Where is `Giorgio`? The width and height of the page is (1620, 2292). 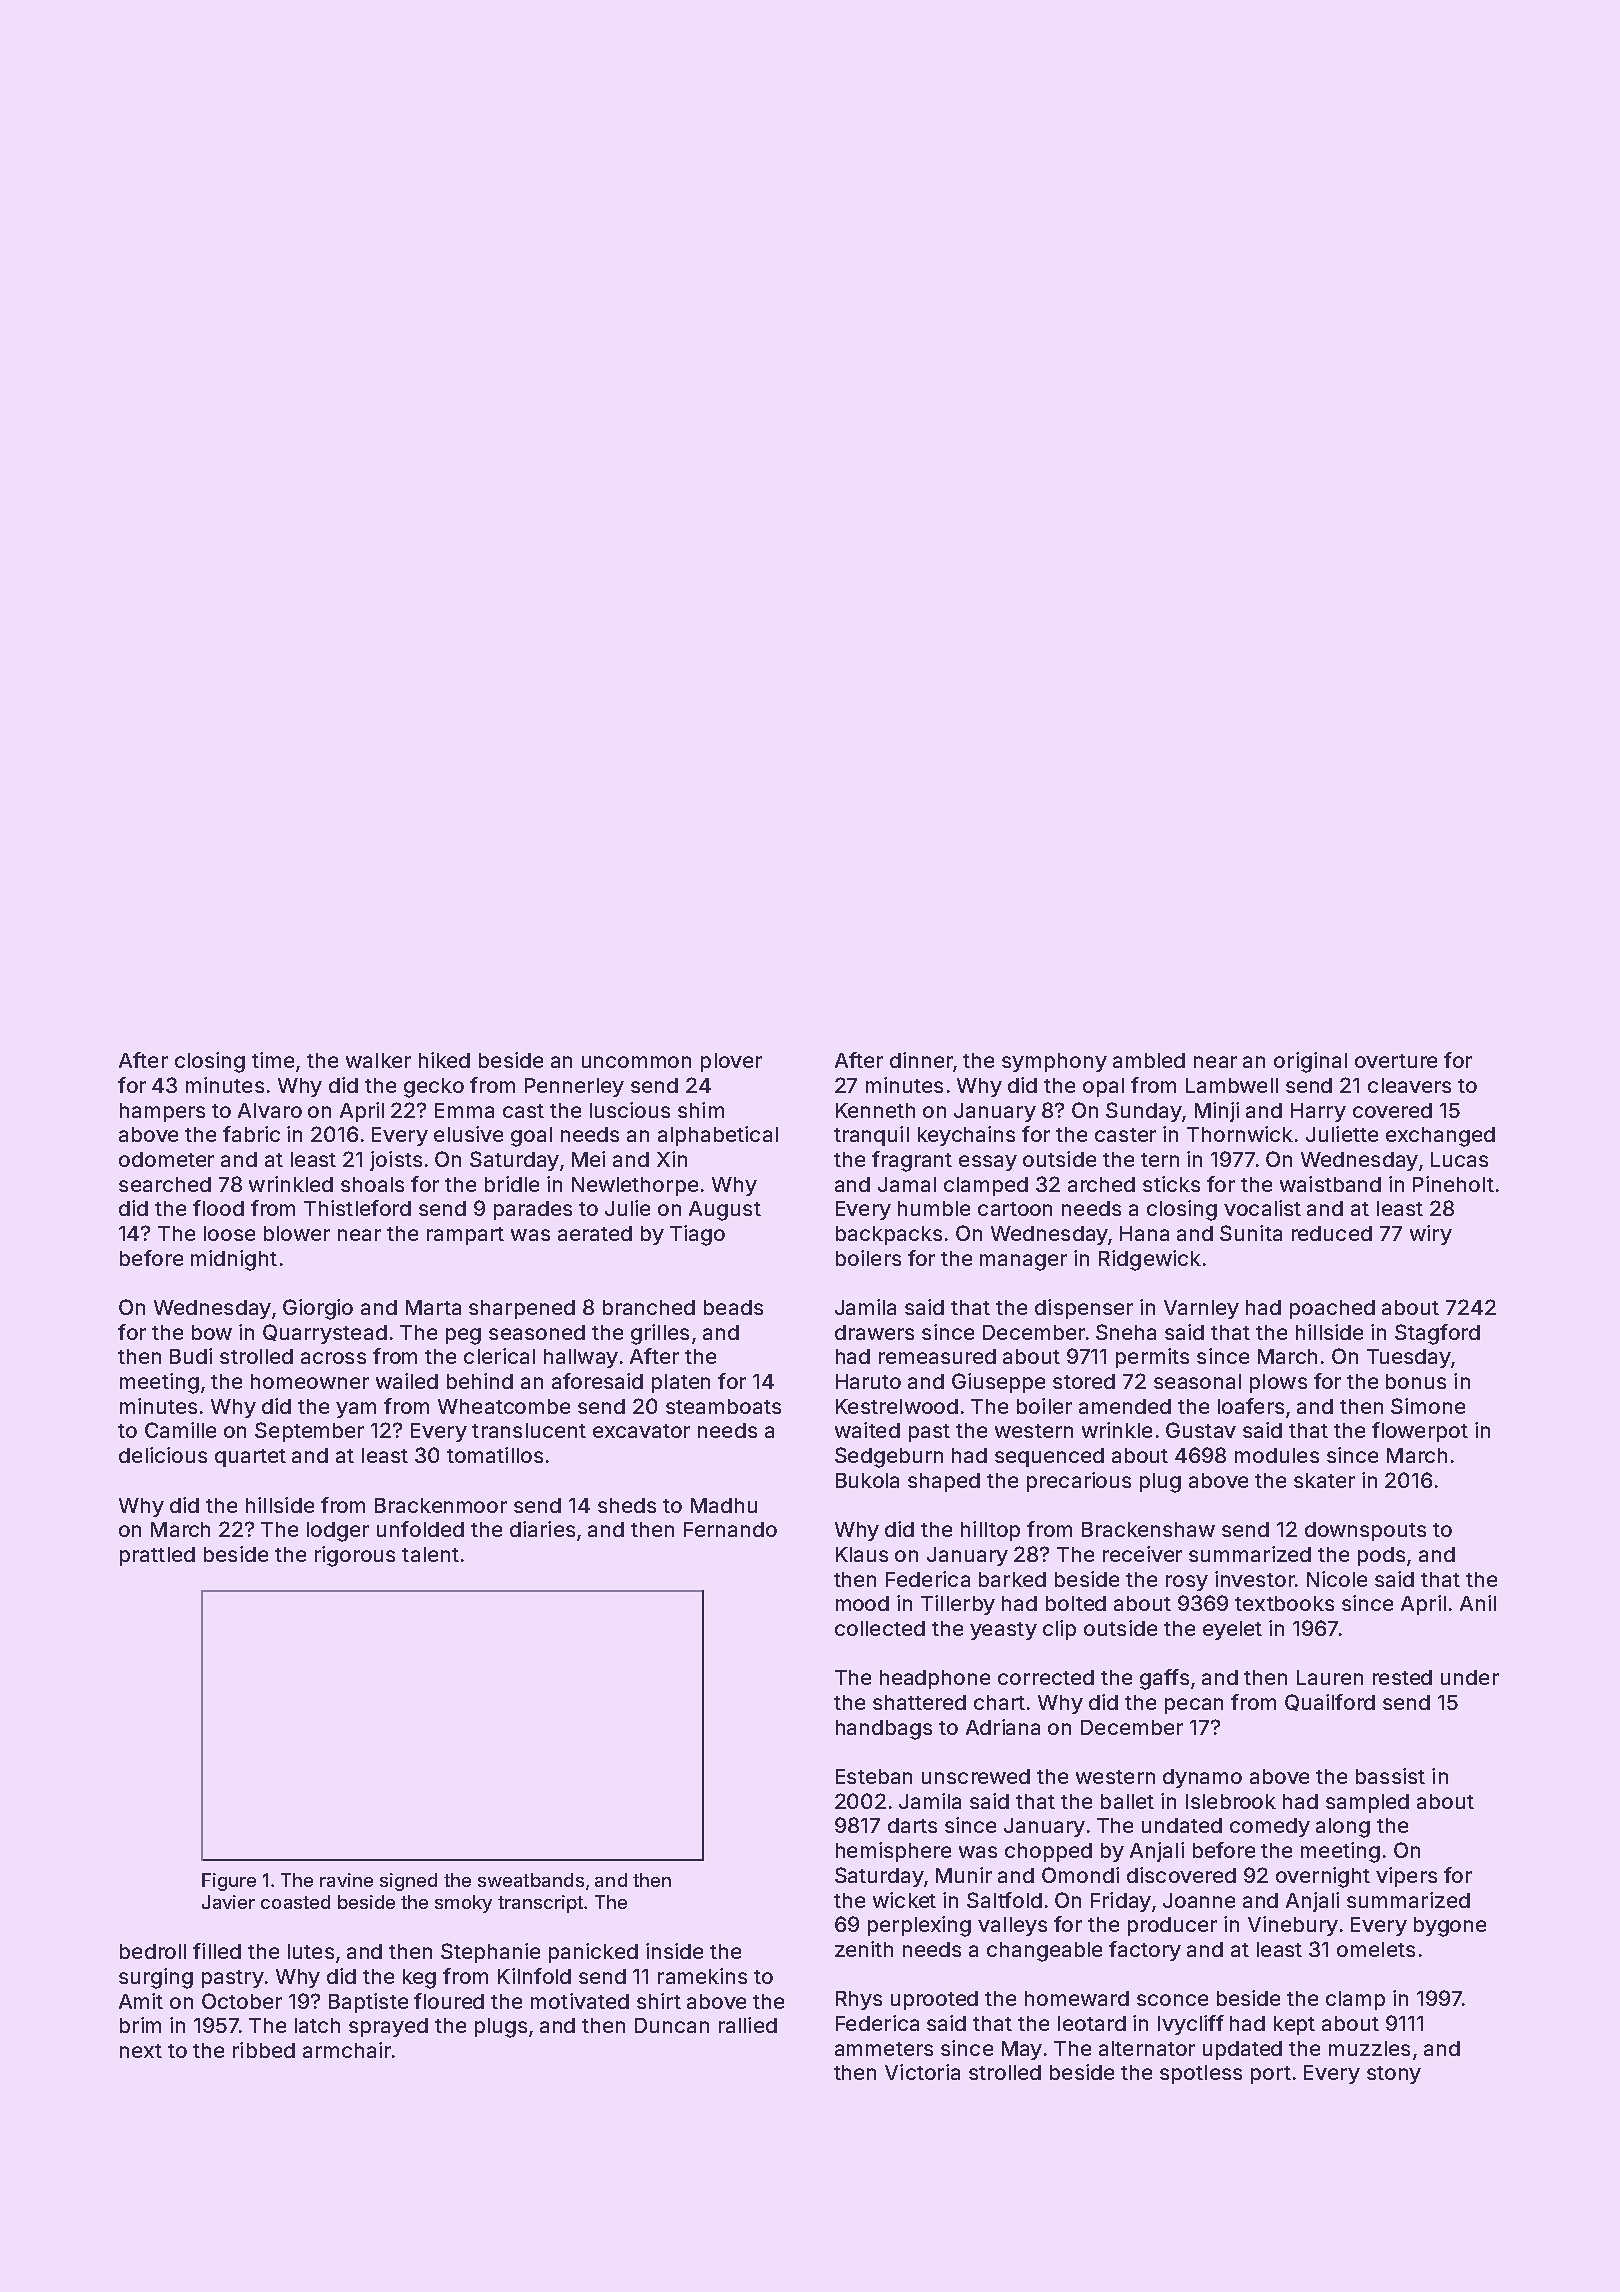
Giorgio is located at coordinates (318, 1309).
